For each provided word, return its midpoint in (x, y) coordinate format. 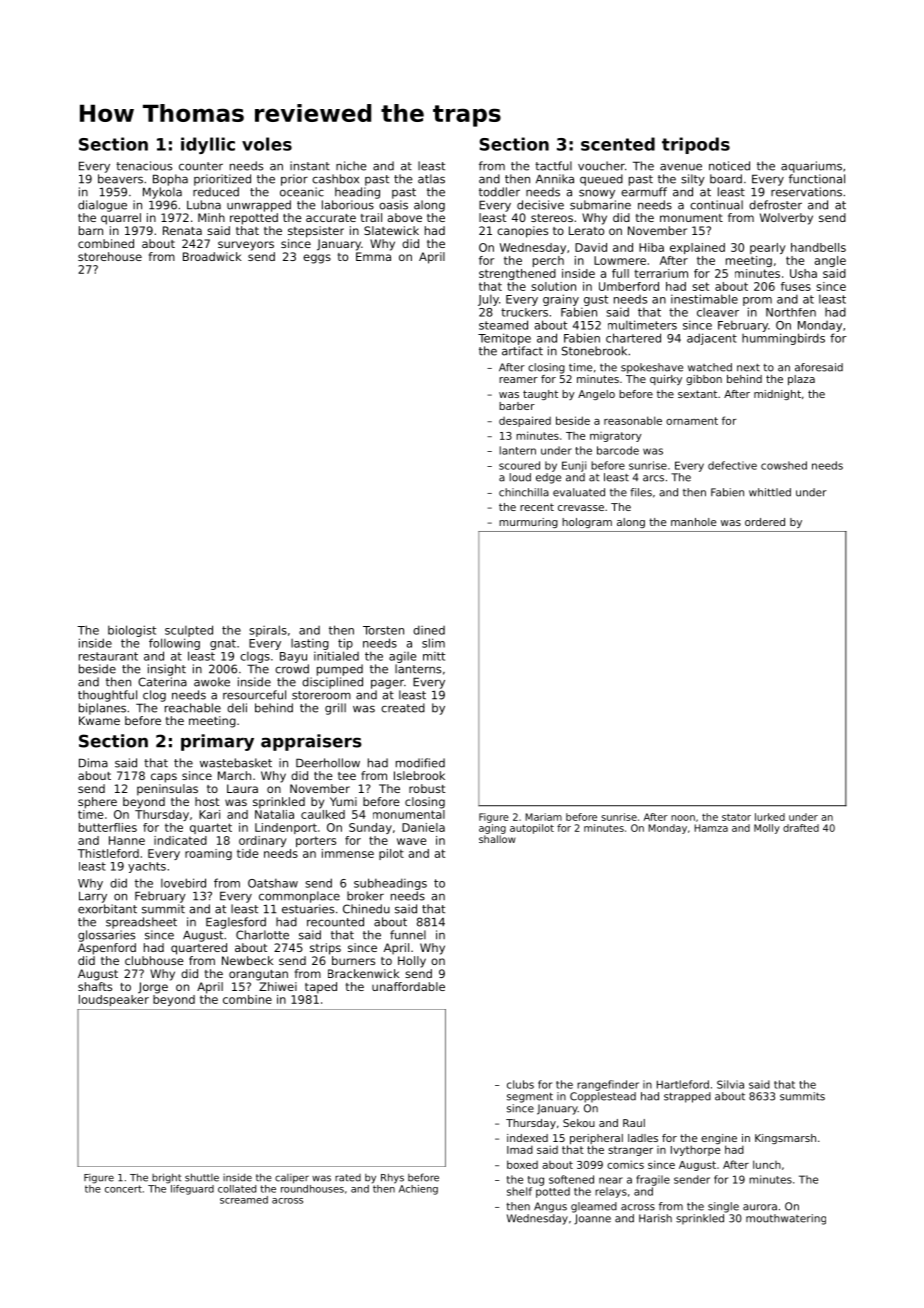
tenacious (144, 166)
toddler (499, 192)
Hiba (651, 247)
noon (683, 818)
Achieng (418, 1190)
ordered (765, 522)
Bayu (293, 657)
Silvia (730, 1084)
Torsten (383, 630)
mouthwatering (786, 1219)
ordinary (263, 841)
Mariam (543, 817)
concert (123, 1189)
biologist (132, 631)
